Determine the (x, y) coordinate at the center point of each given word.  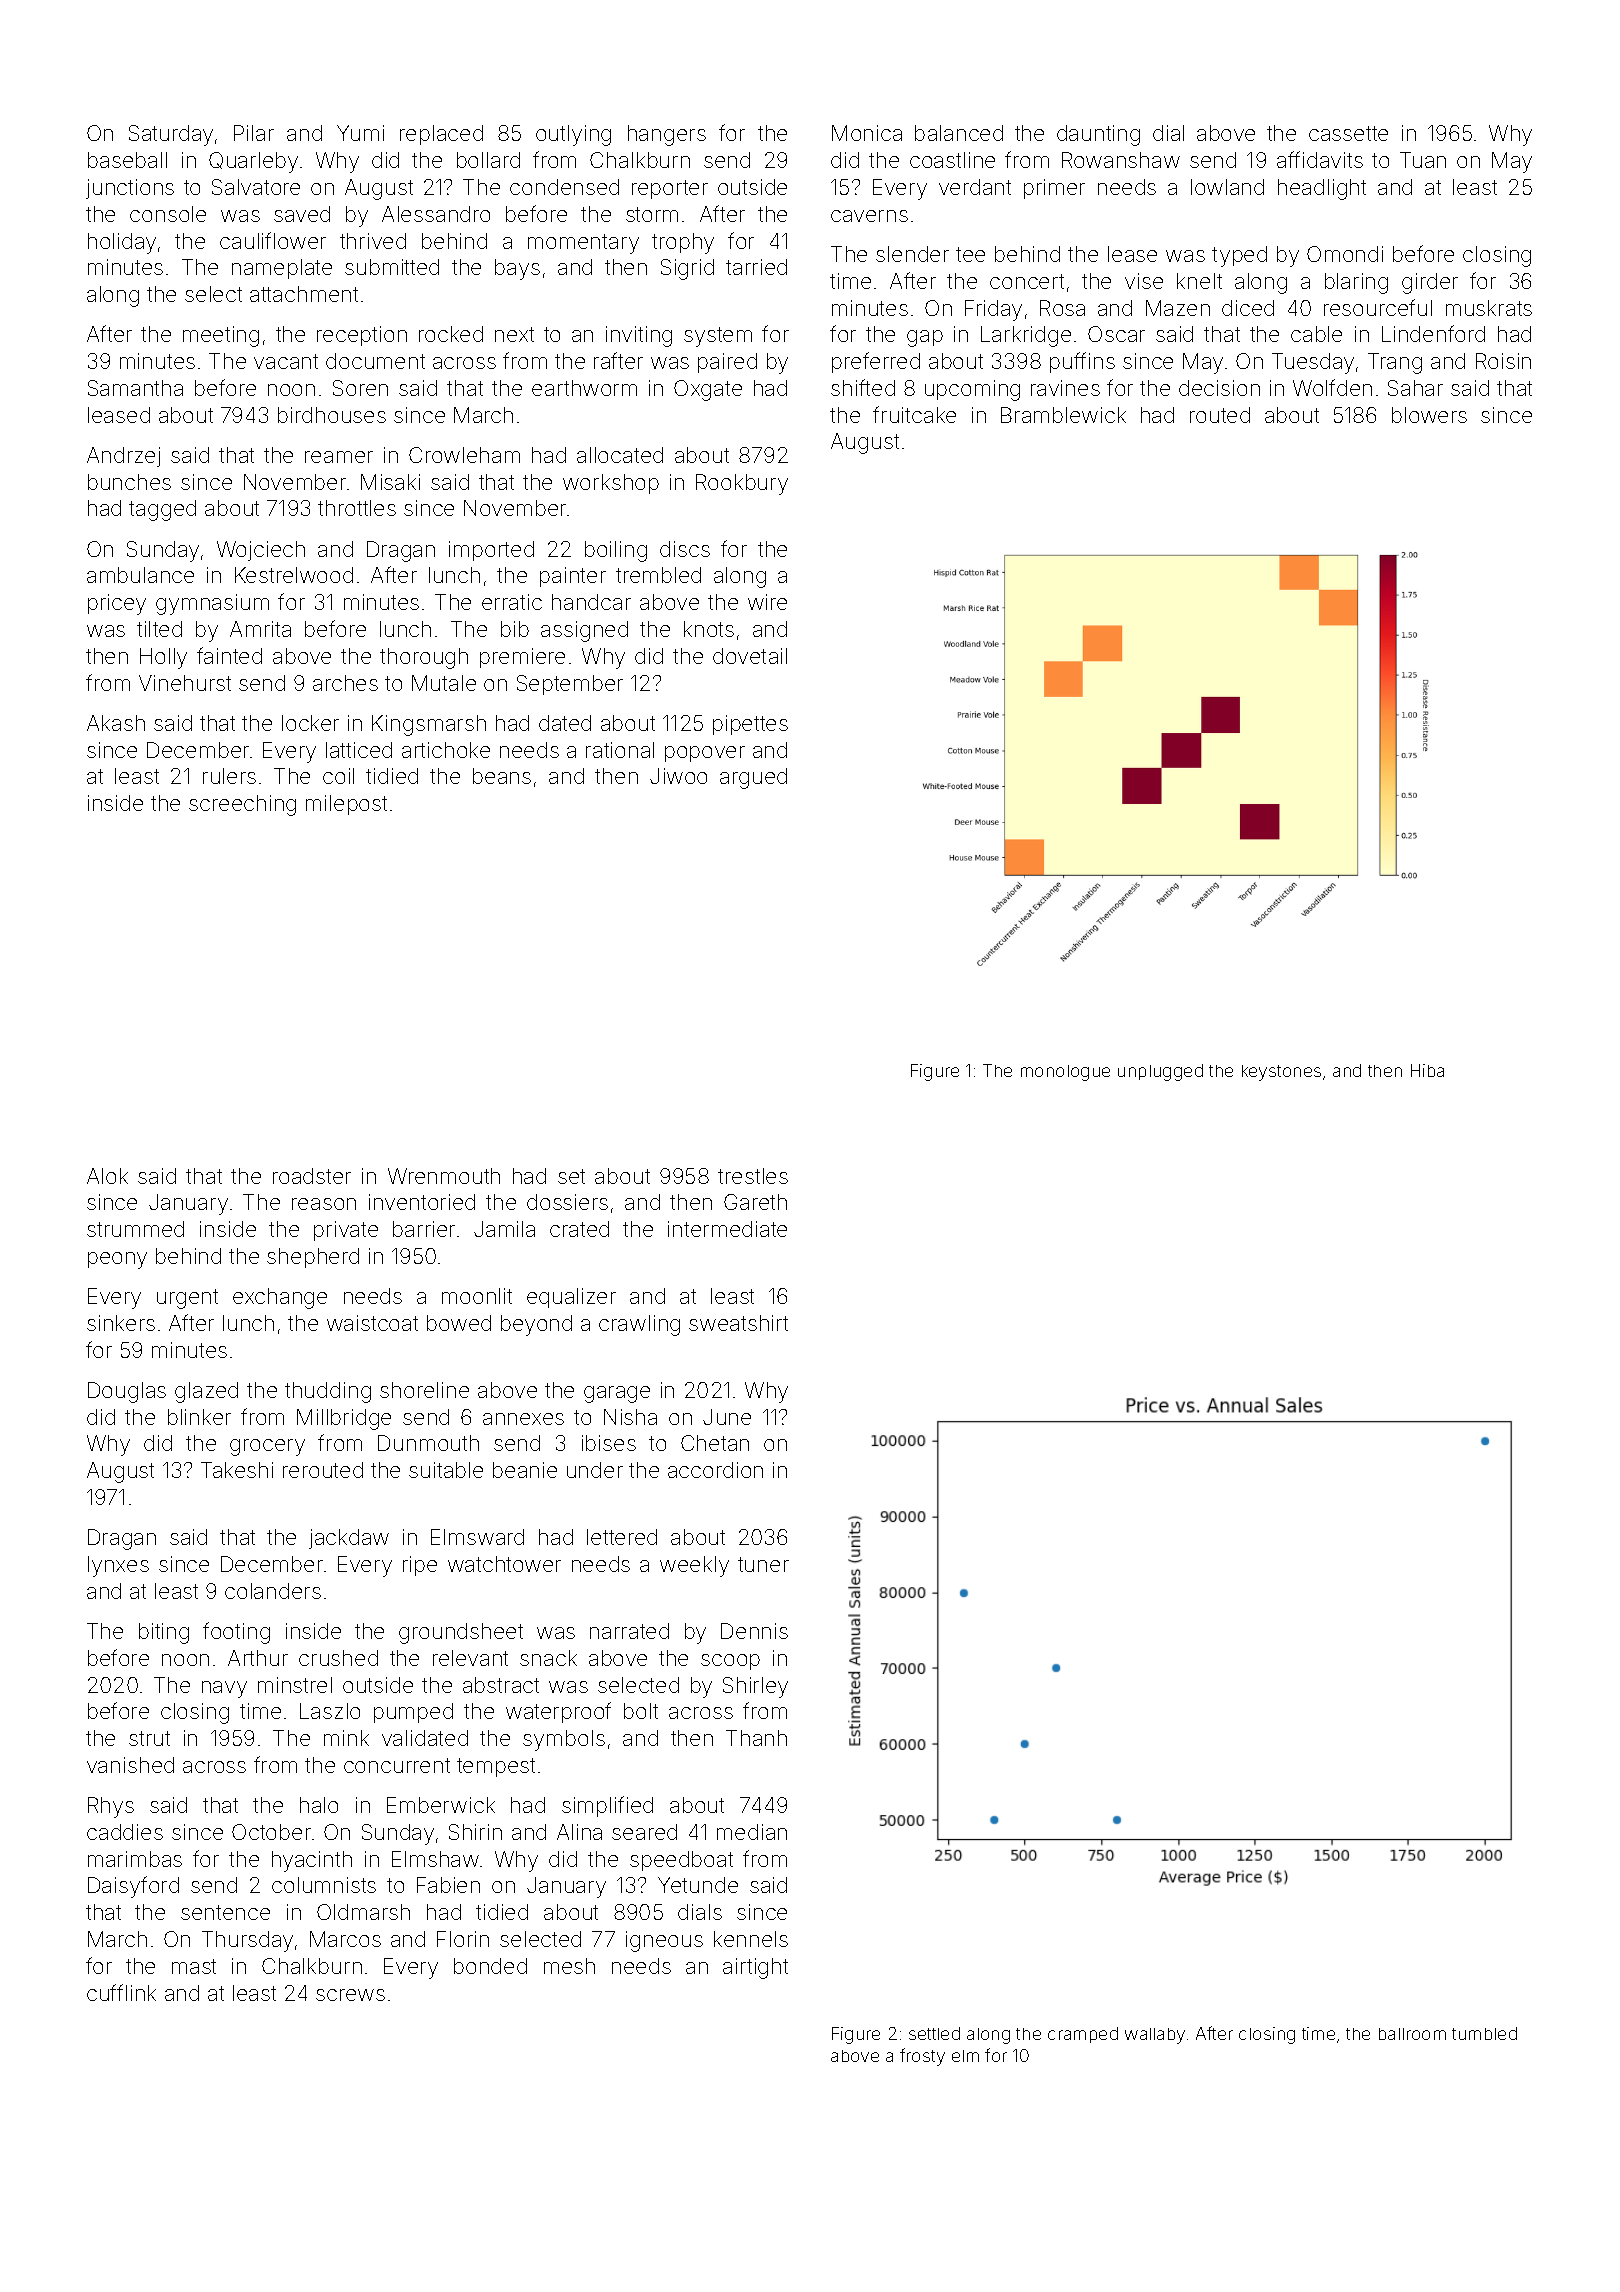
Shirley (755, 1687)
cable (1316, 334)
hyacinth (312, 1861)
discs (685, 549)
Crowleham (464, 455)
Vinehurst (185, 683)
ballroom (1412, 2034)
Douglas (127, 1392)
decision (1219, 388)
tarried (756, 267)
